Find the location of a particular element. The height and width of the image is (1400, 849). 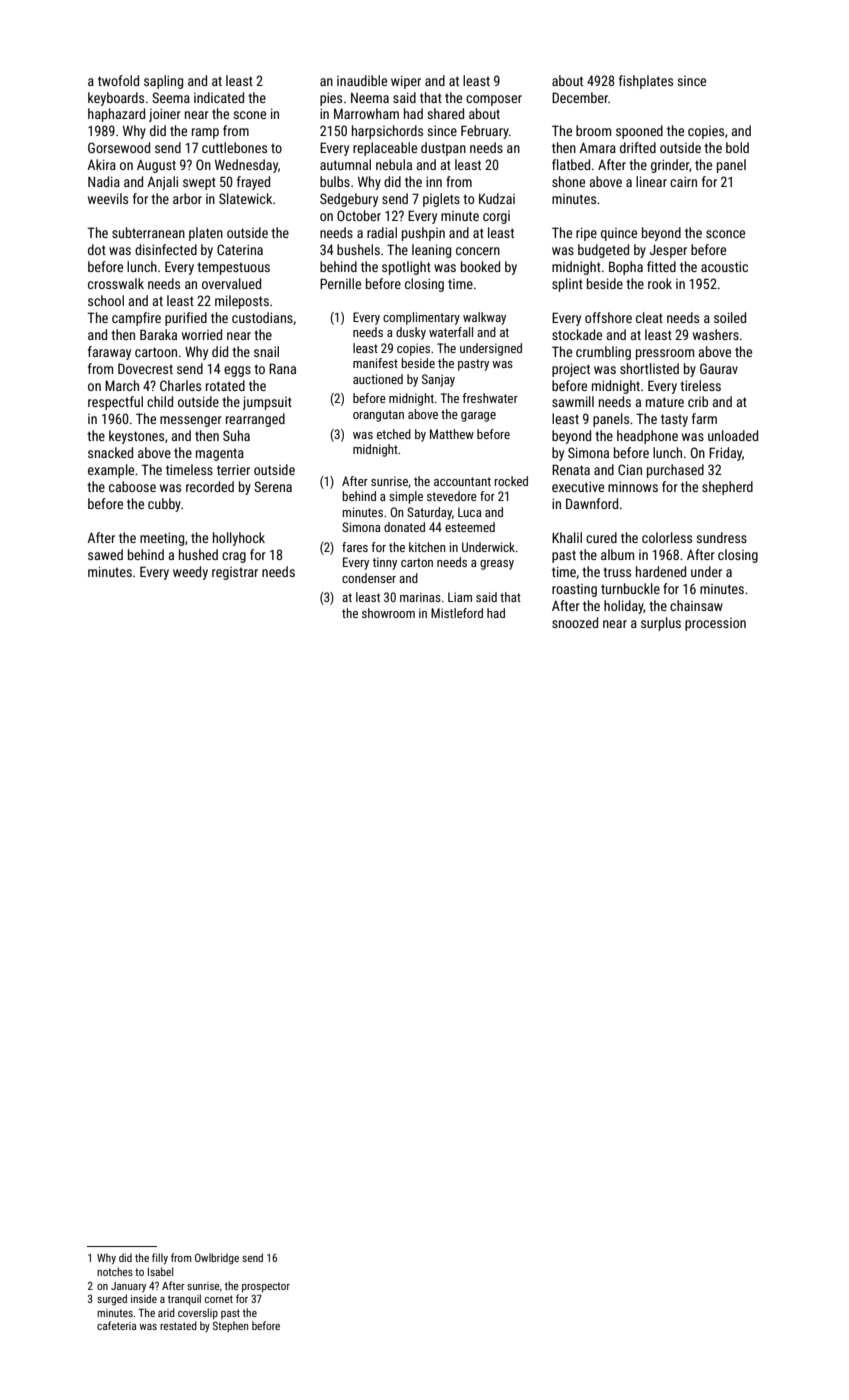

Neema is located at coordinates (370, 98).
